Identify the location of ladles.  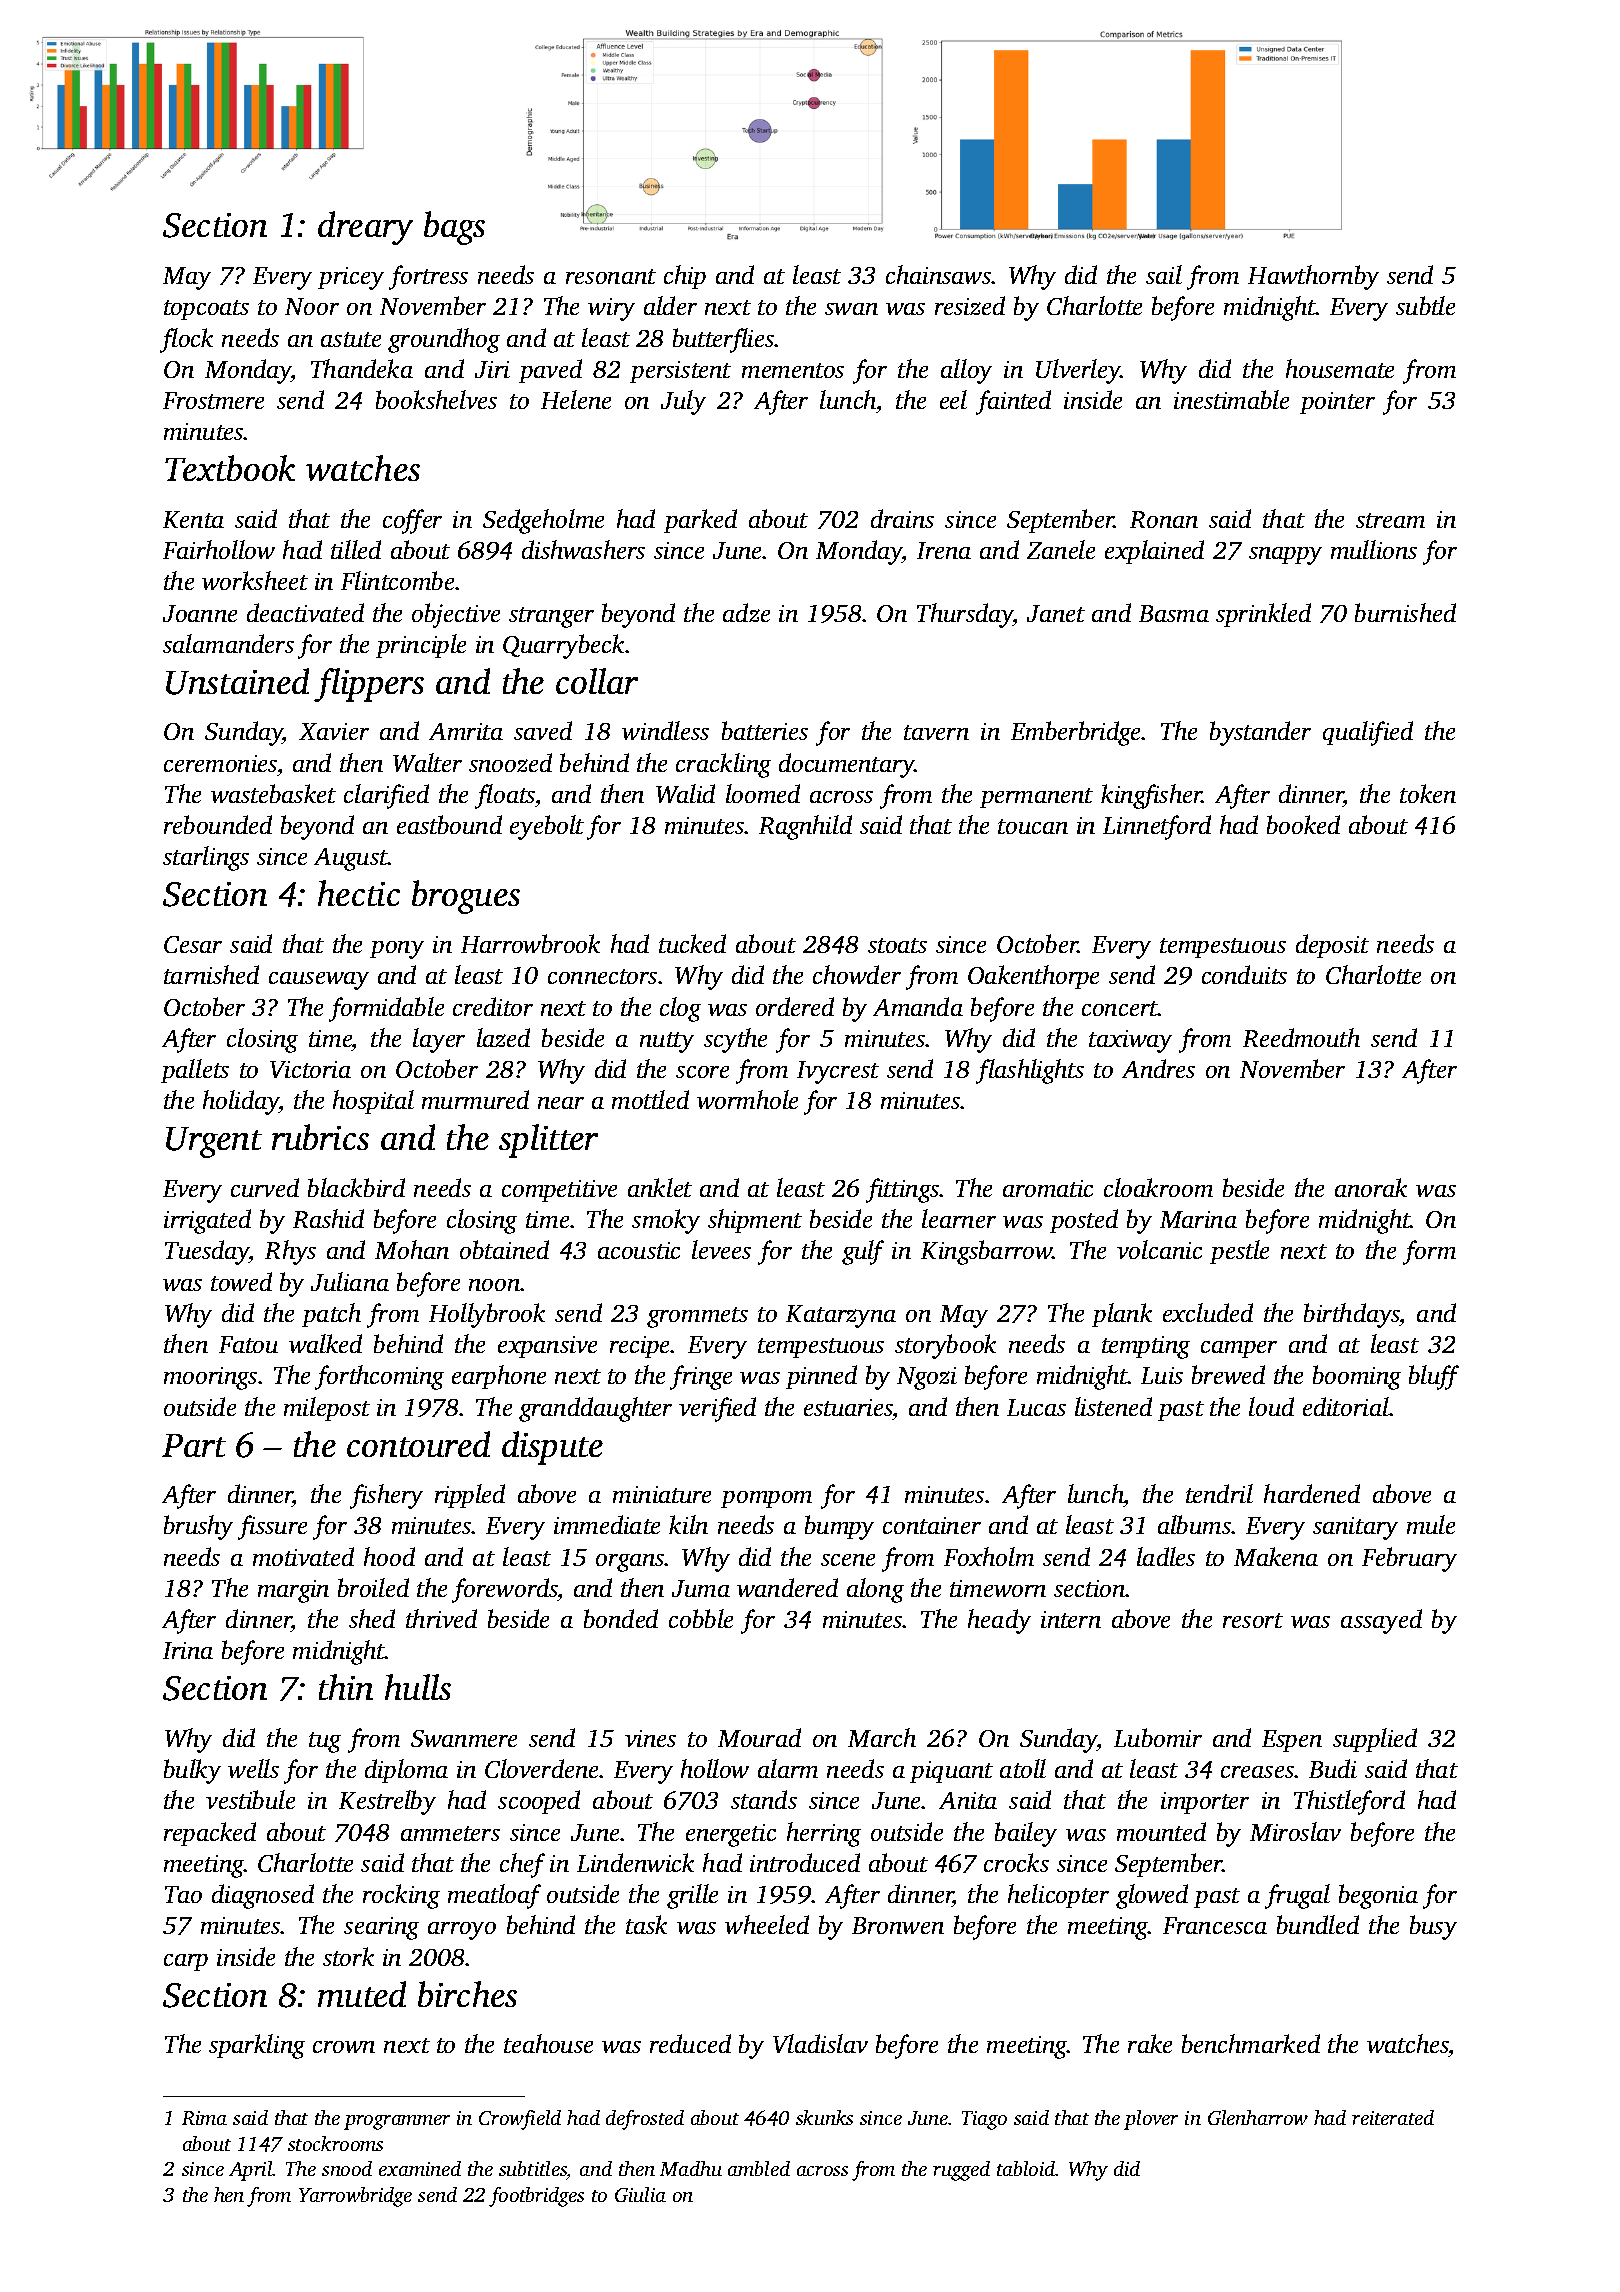
(1166, 1556).
